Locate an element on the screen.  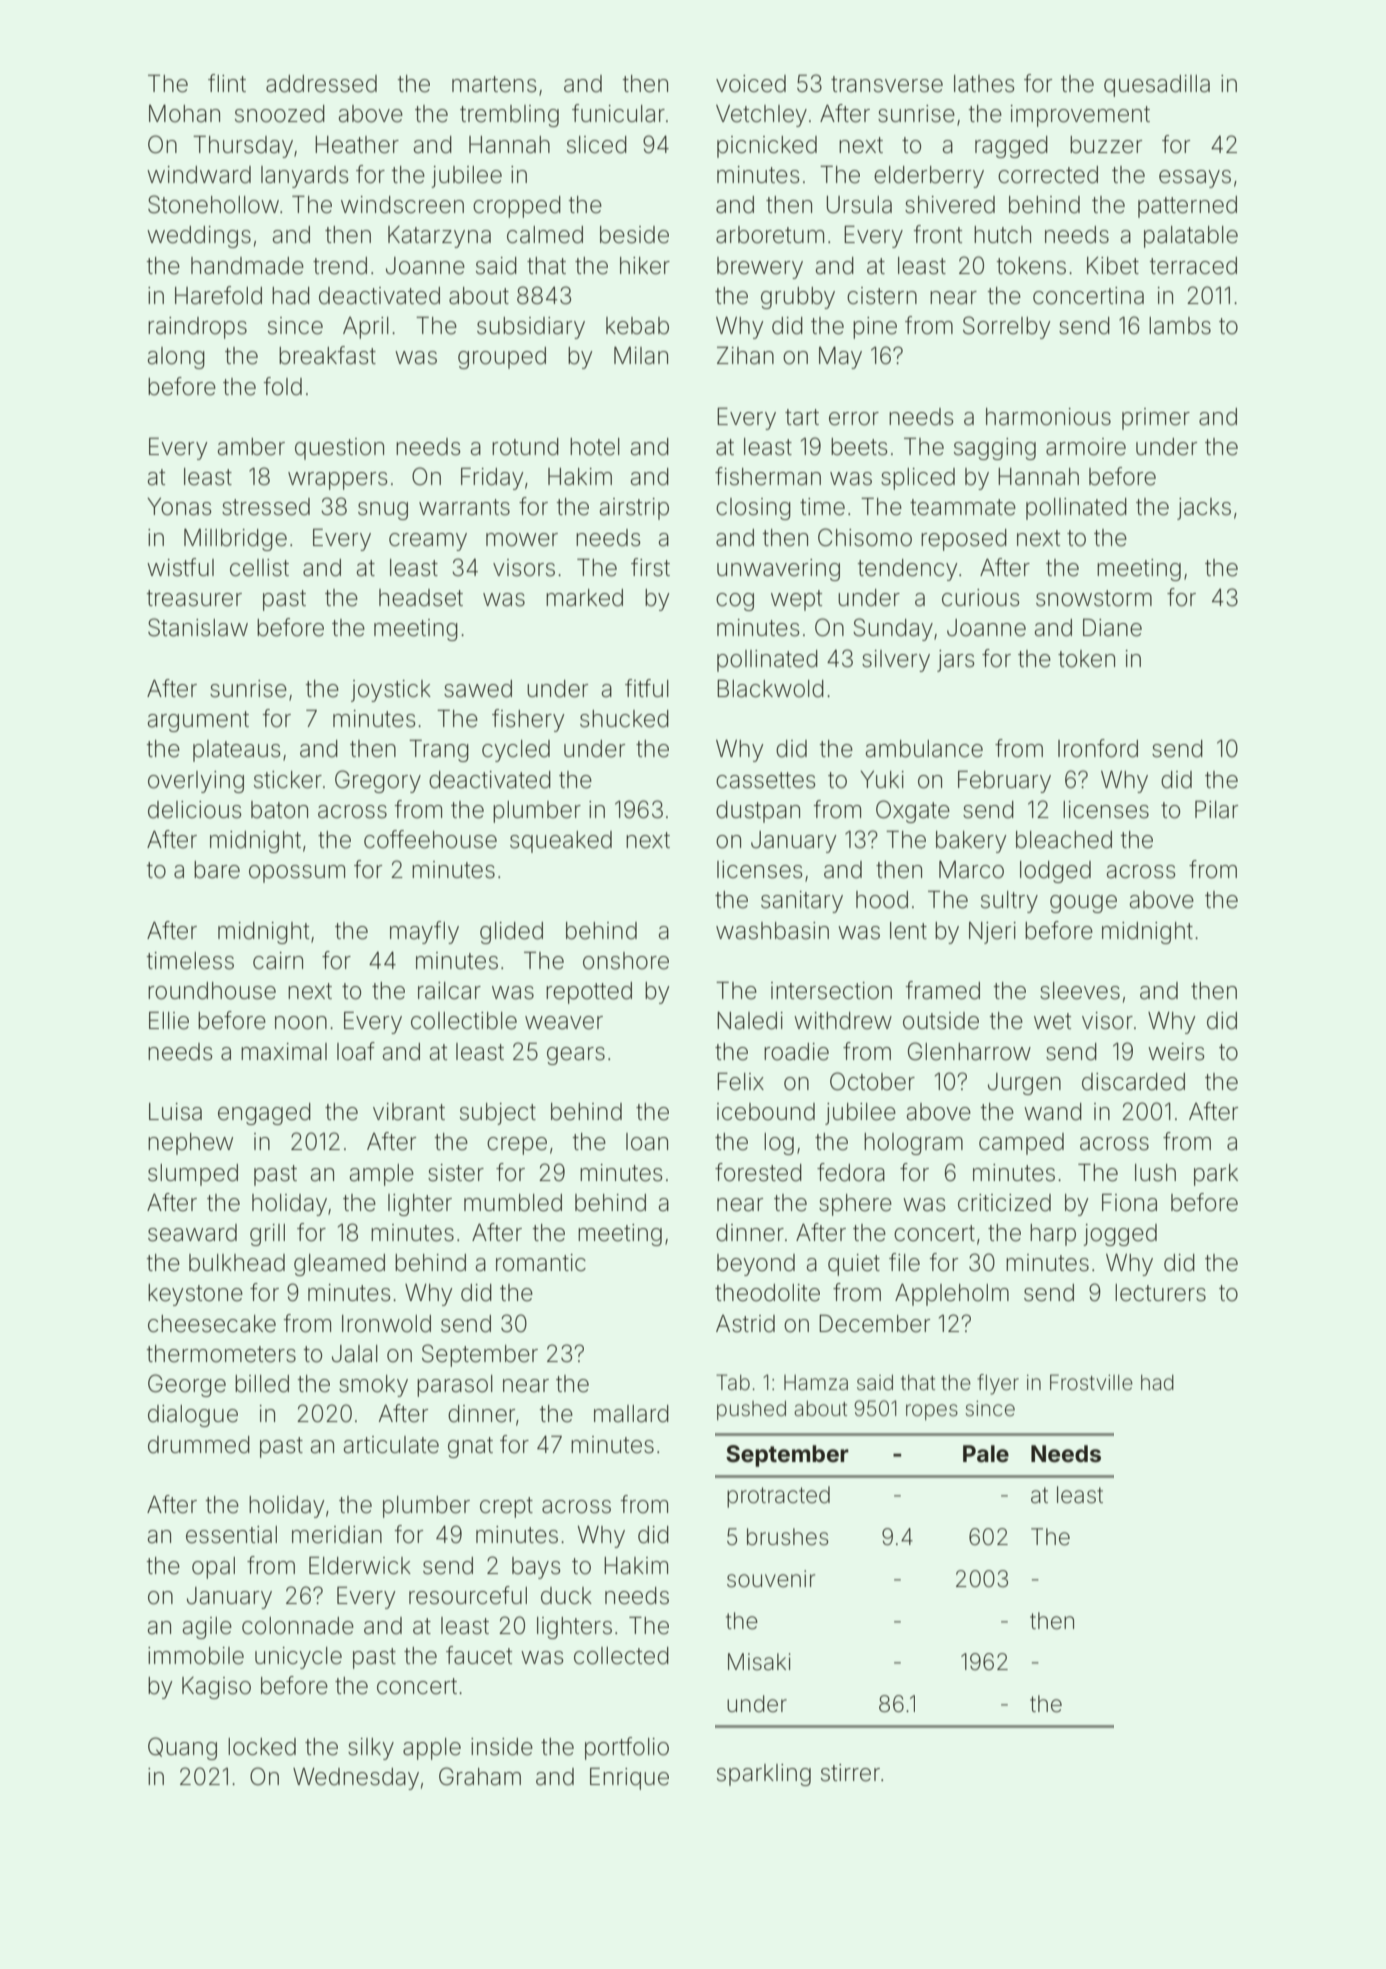
curious is located at coordinates (981, 598).
